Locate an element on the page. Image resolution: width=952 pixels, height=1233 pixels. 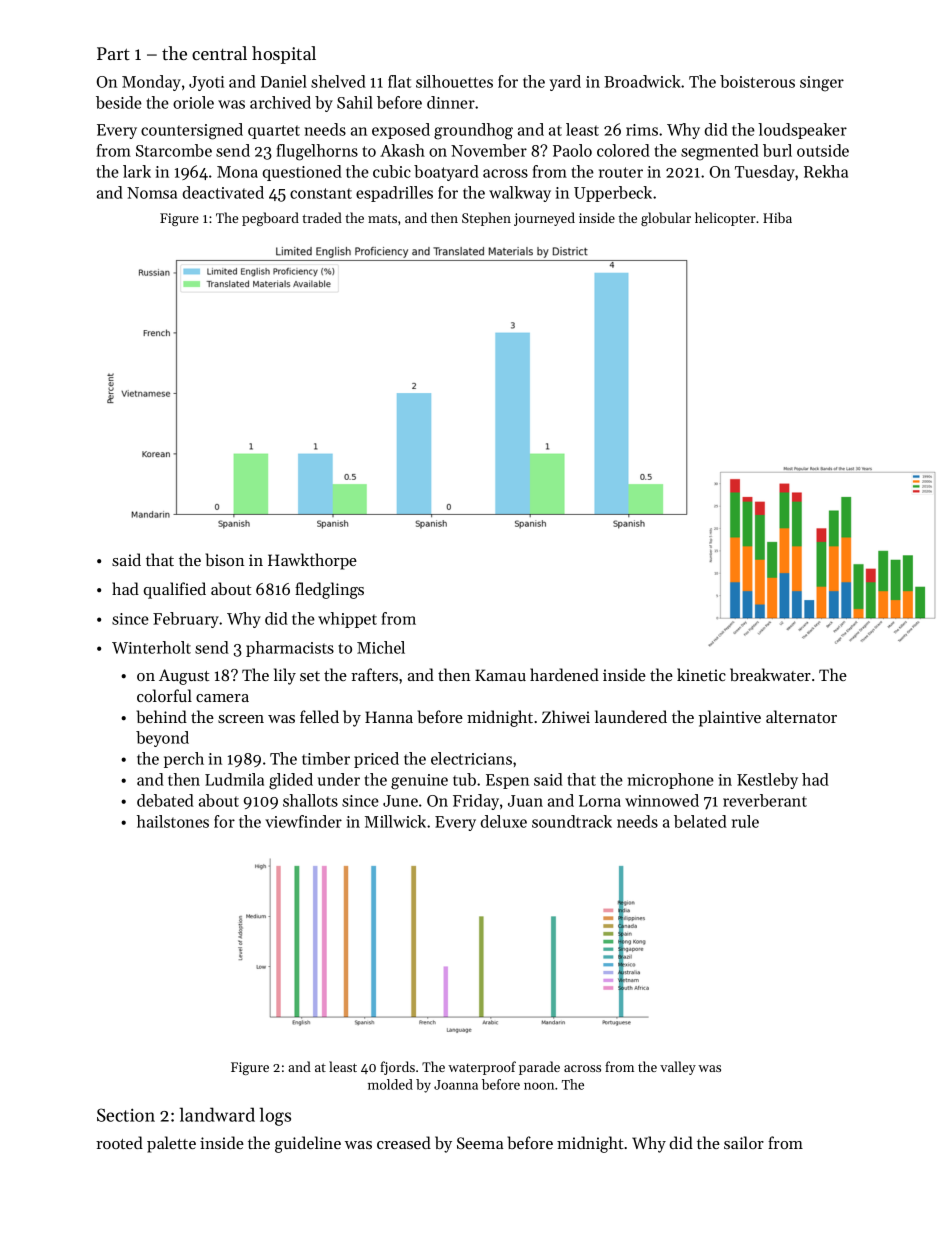
landward is located at coordinates (217, 1114).
